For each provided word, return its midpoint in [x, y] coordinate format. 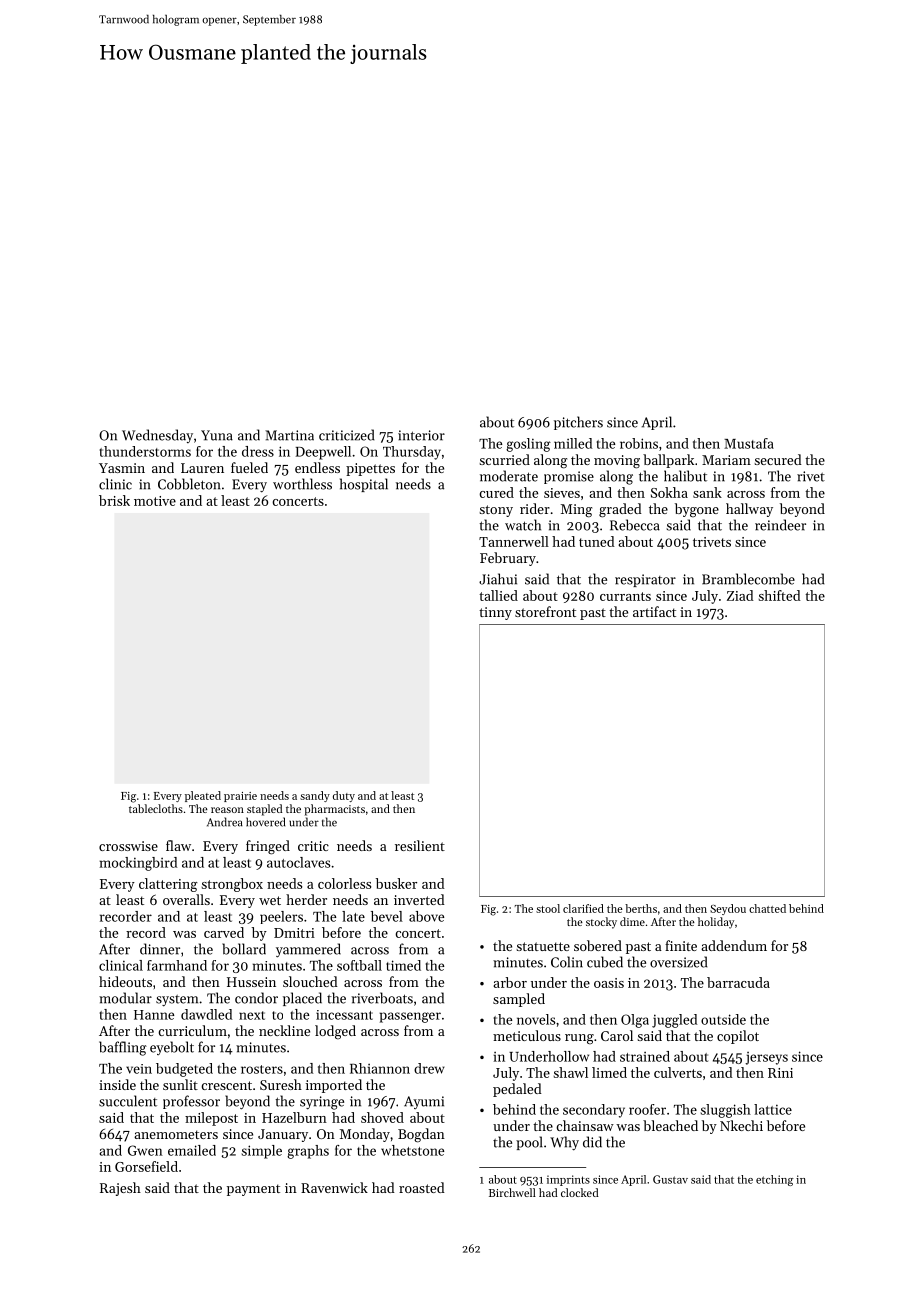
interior [421, 435]
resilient [420, 845]
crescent [226, 1085]
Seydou [728, 909]
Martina [289, 435]
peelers [281, 917]
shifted [780, 595]
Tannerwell [514, 541]
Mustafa [749, 443]
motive [155, 501]
